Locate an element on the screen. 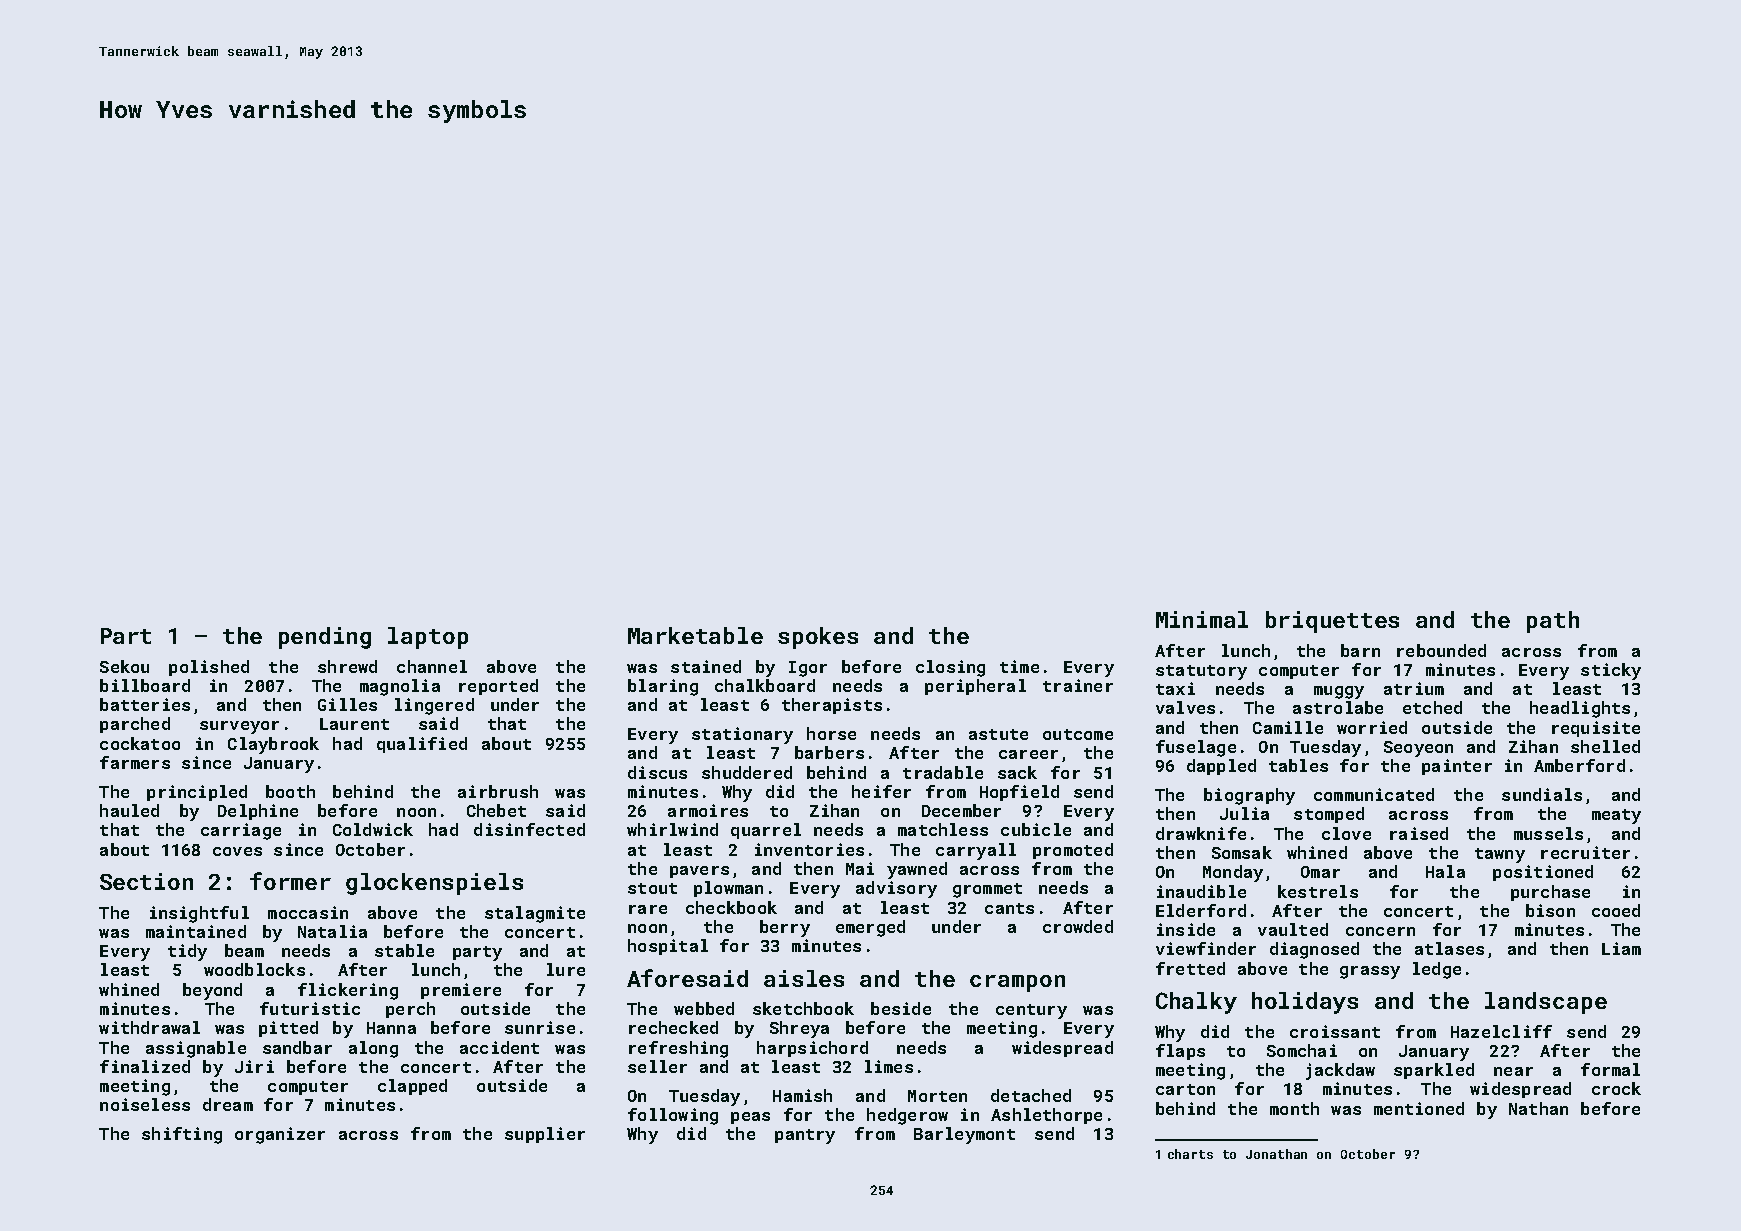 Image resolution: width=1741 pixels, height=1231 pixels. noiseless is located at coordinates (145, 1104).
